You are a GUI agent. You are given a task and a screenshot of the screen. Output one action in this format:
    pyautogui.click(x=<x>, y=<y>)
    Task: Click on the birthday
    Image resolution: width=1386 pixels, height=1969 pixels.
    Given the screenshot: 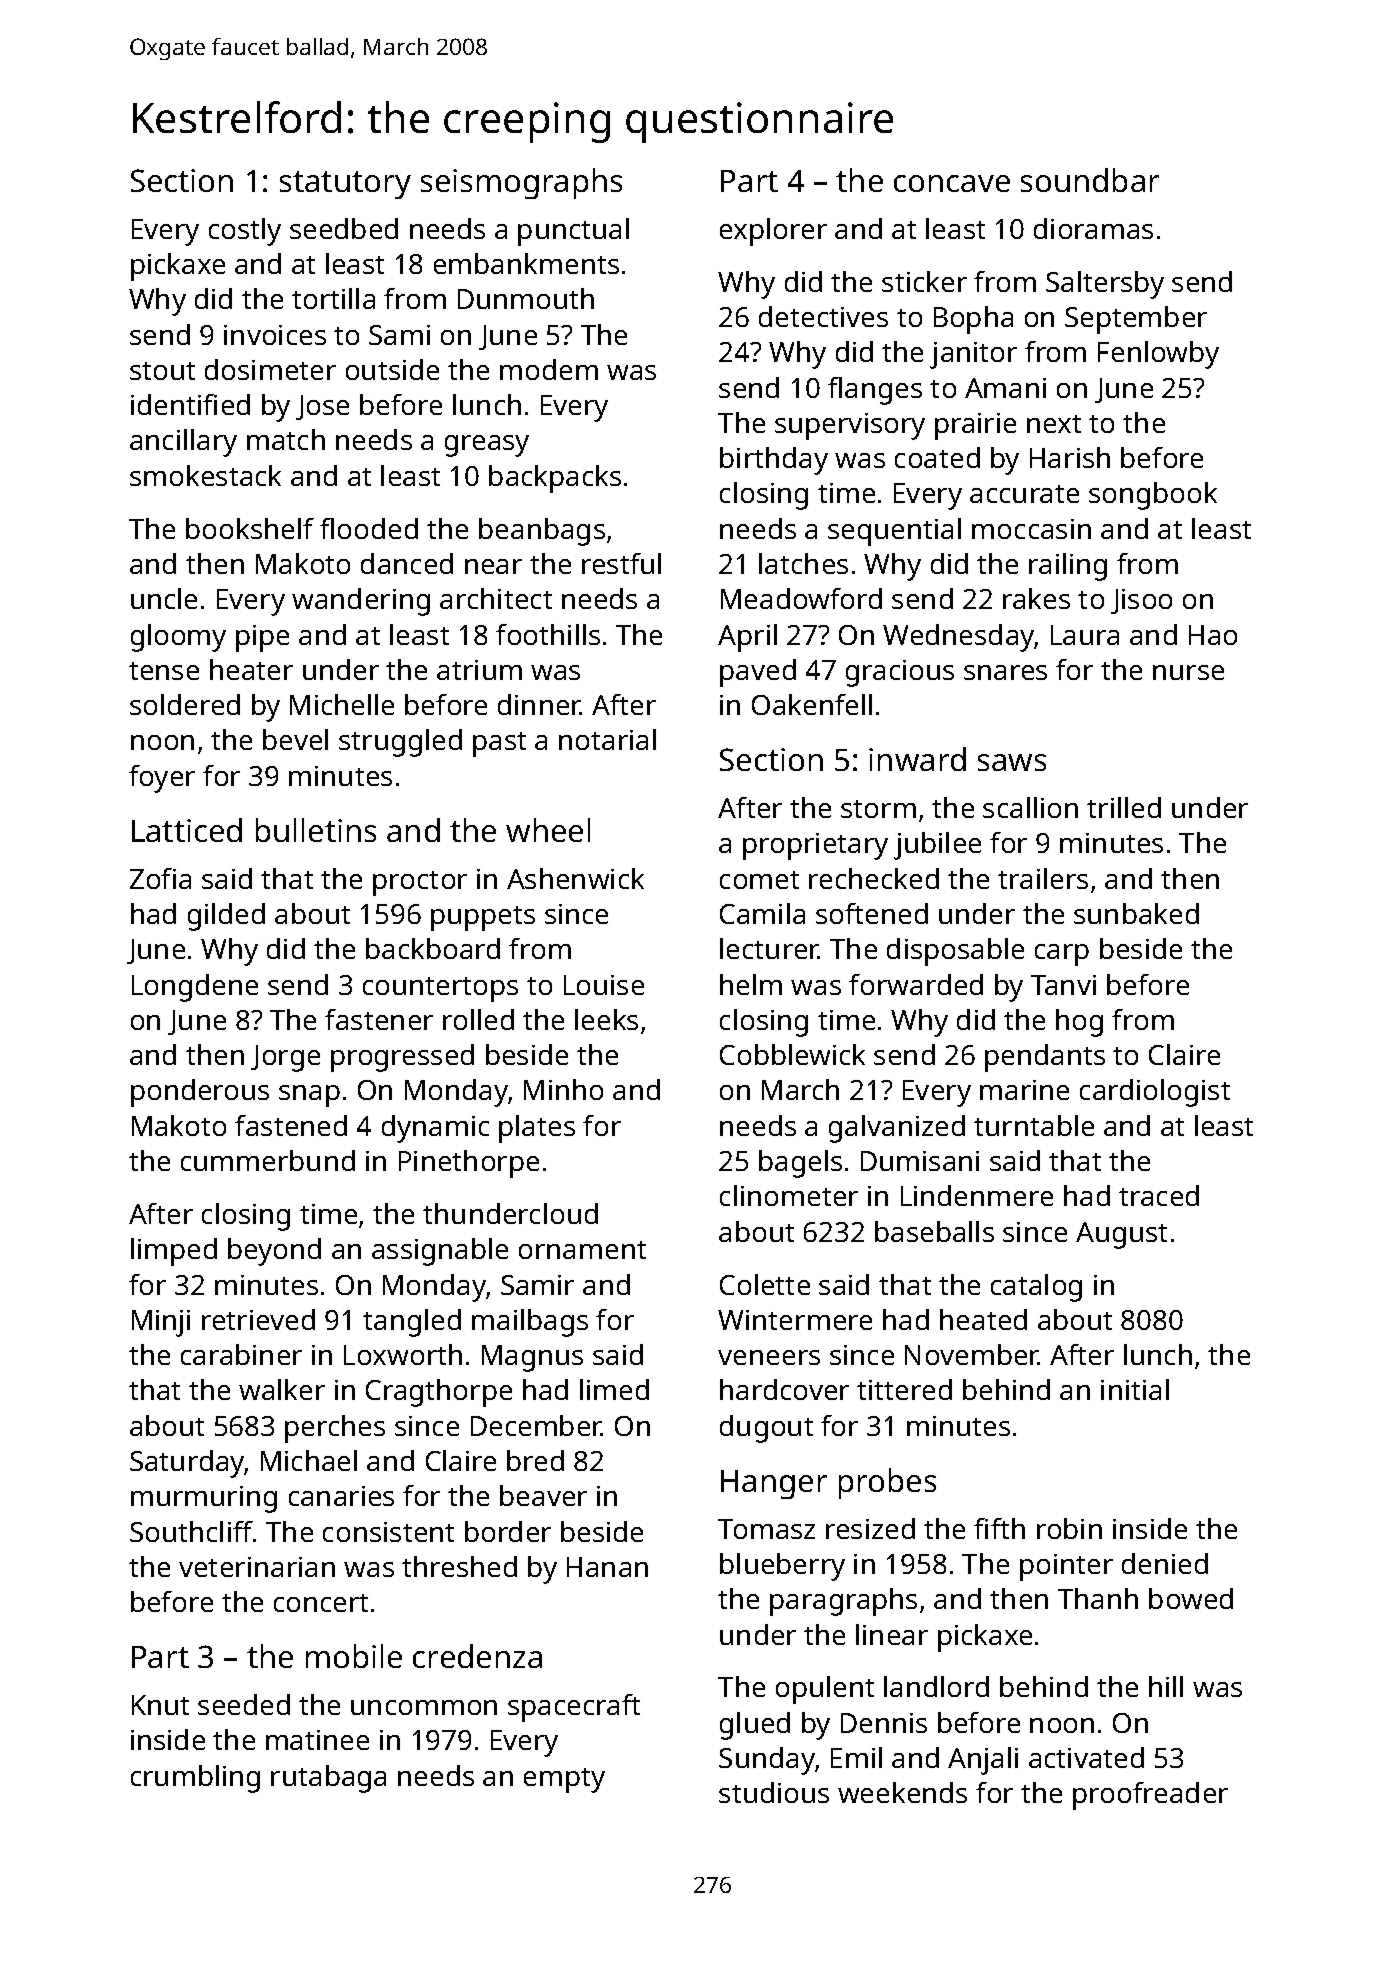 What is the action you would take?
    pyautogui.click(x=774, y=461)
